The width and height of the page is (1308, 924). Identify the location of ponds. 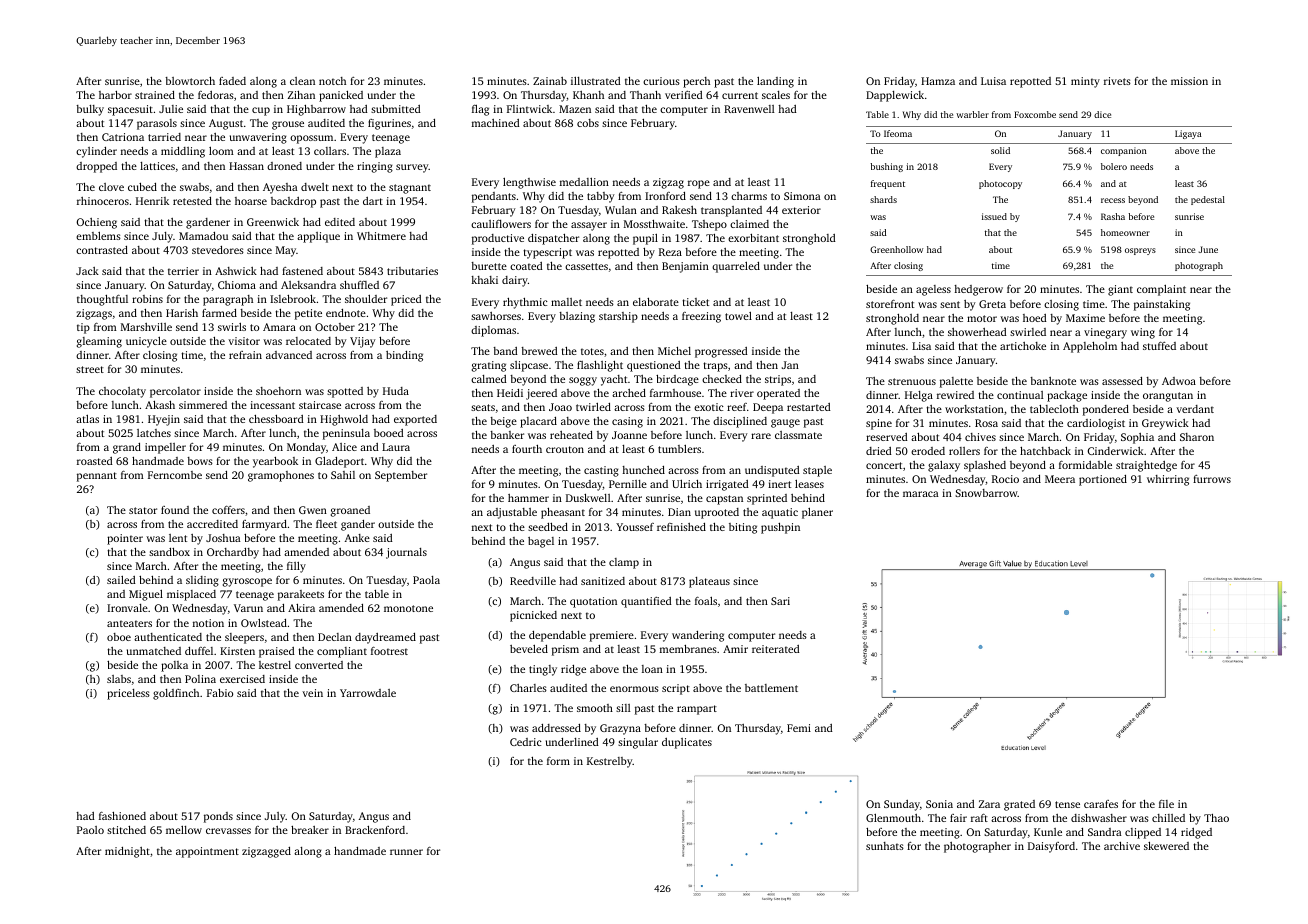
(218, 817).
